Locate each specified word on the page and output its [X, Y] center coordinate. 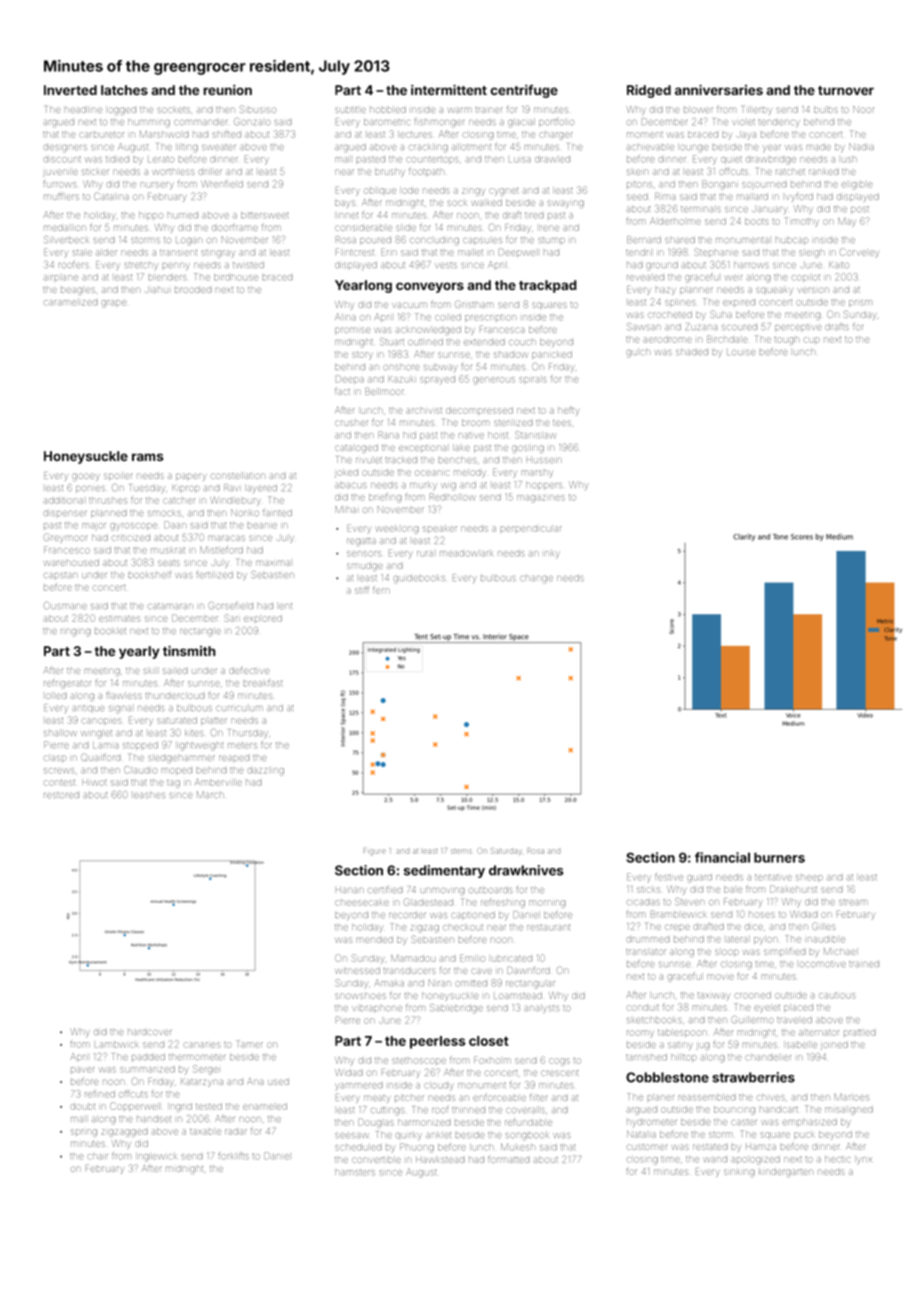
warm [459, 110]
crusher [351, 423]
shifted [227, 134]
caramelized [71, 303]
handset [154, 1119]
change [536, 580]
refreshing [503, 904]
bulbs [826, 109]
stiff [362, 590]
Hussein [544, 460]
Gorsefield [231, 606]
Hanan [350, 890]
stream [853, 902]
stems [461, 851]
